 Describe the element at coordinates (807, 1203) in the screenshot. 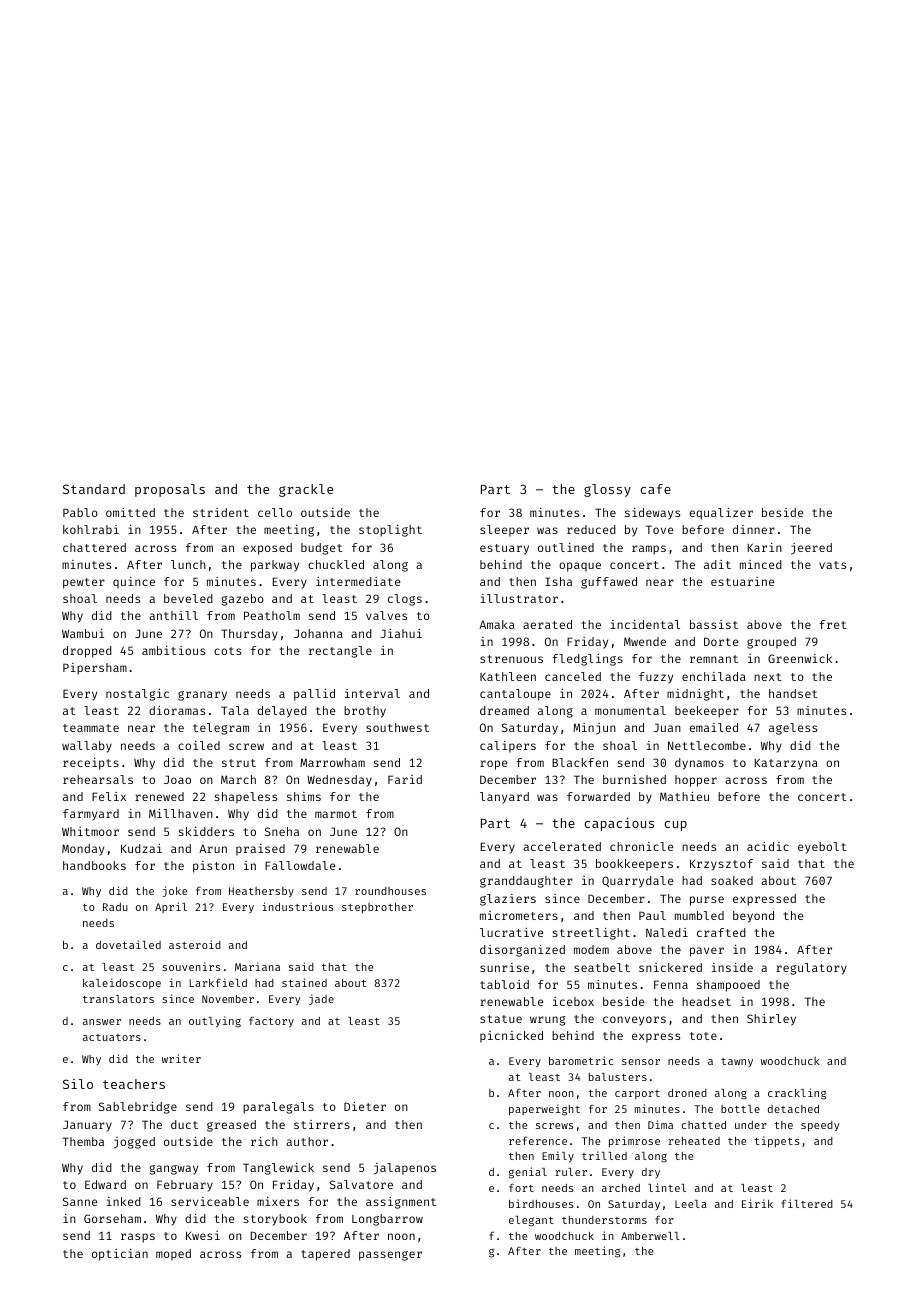

I see `filtered` at that location.
